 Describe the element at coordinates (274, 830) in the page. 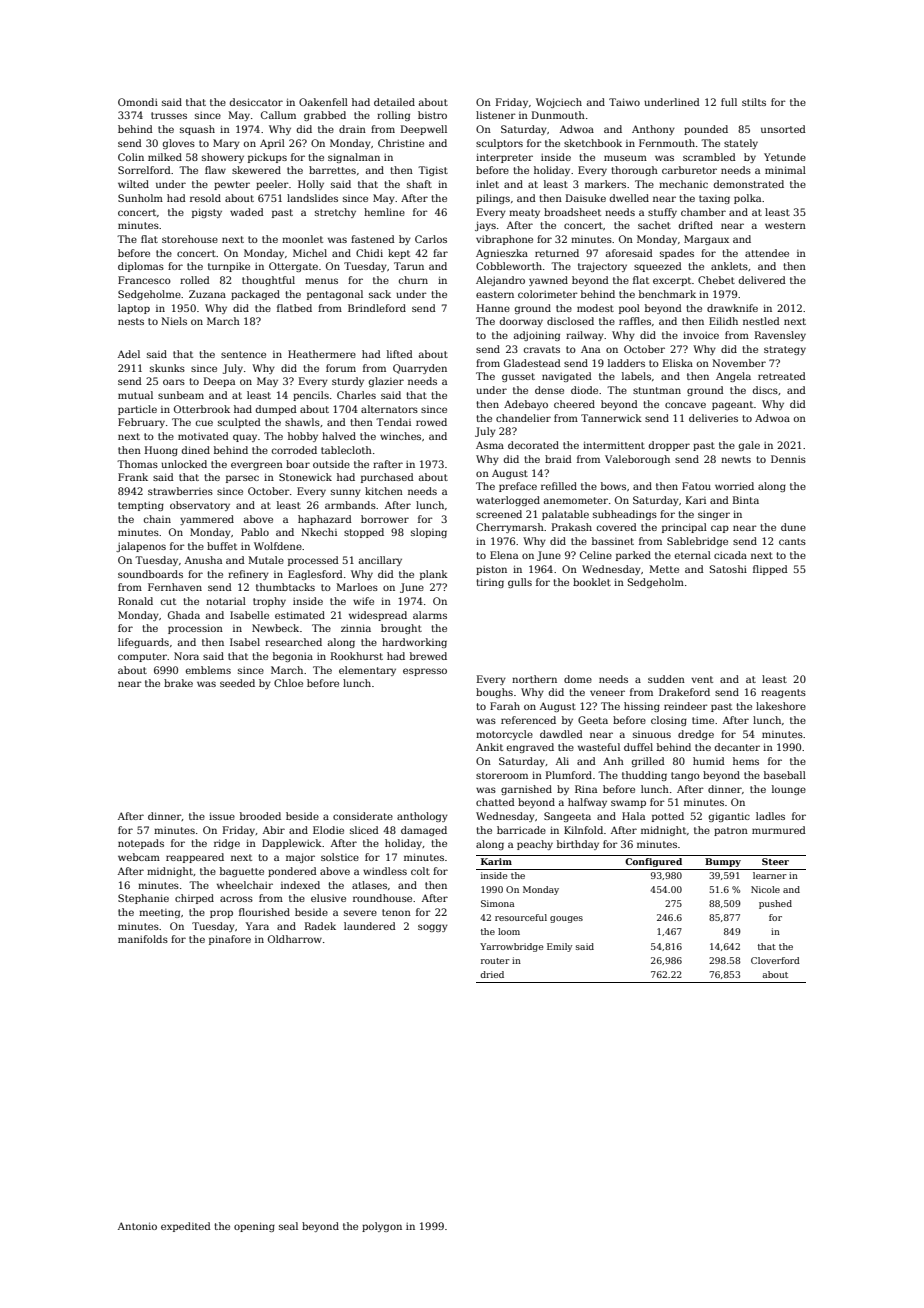

I see `Abir` at that location.
